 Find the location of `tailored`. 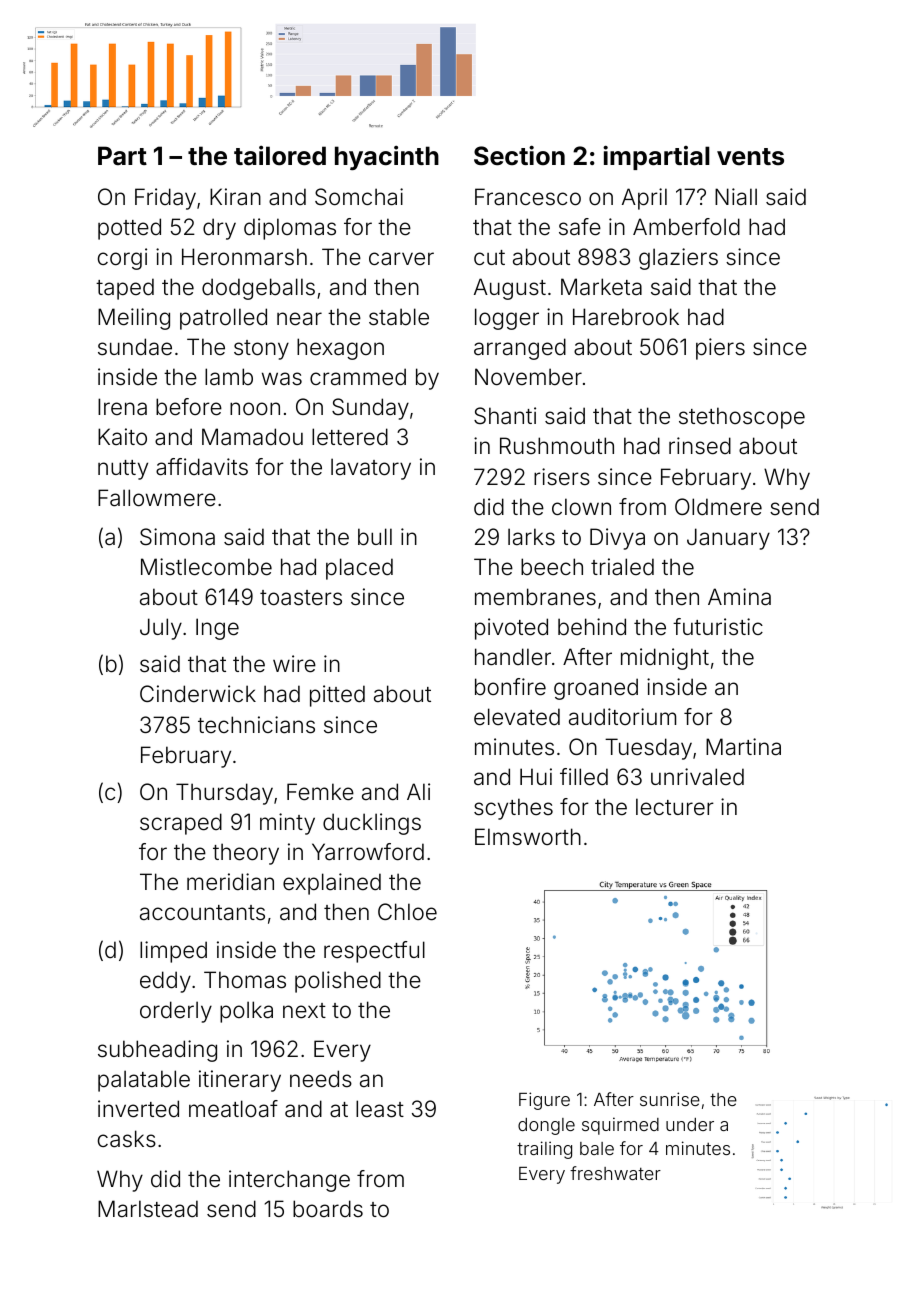

tailored is located at coordinates (280, 156).
